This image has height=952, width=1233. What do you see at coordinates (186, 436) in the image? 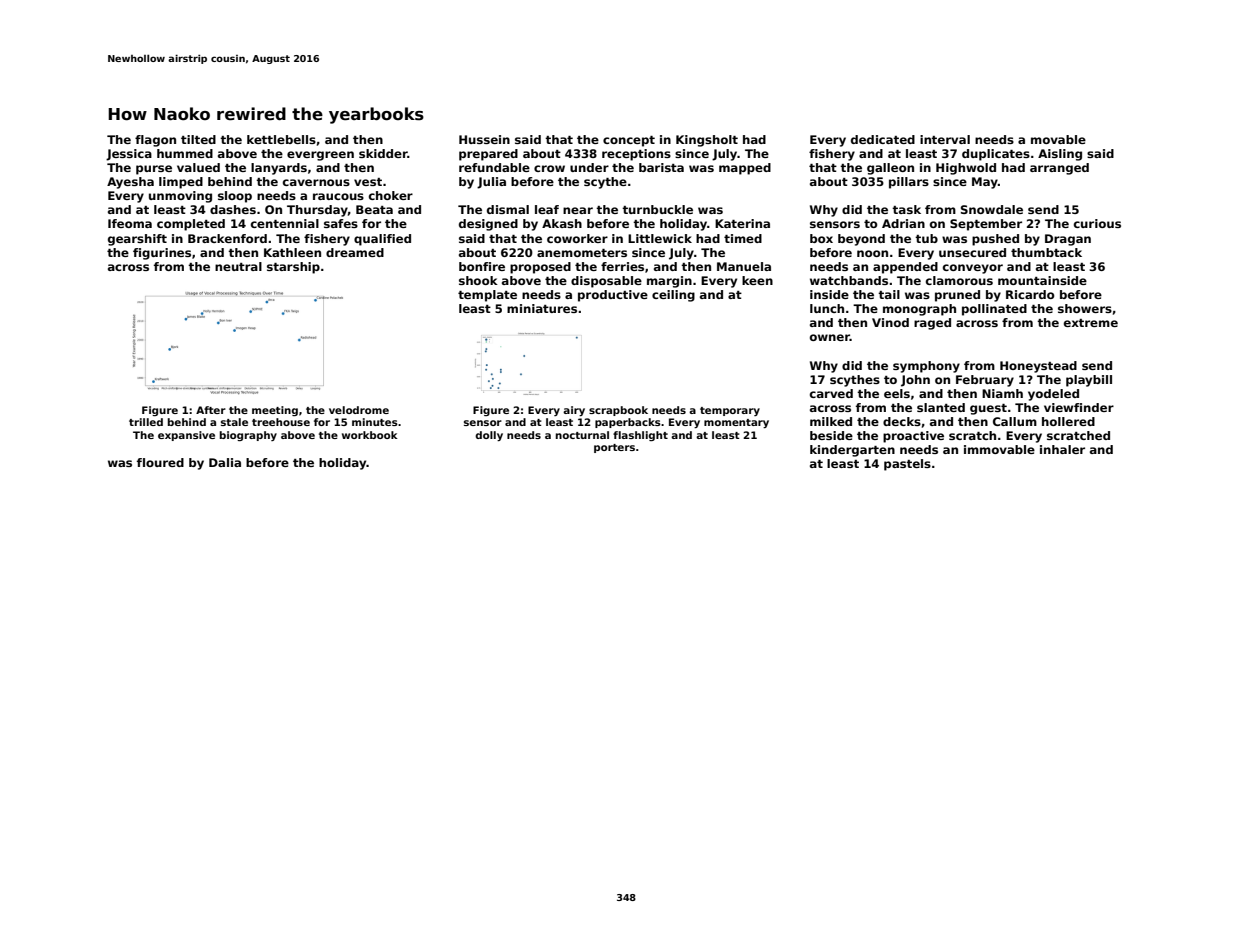
I see `expansive` at bounding box center [186, 436].
